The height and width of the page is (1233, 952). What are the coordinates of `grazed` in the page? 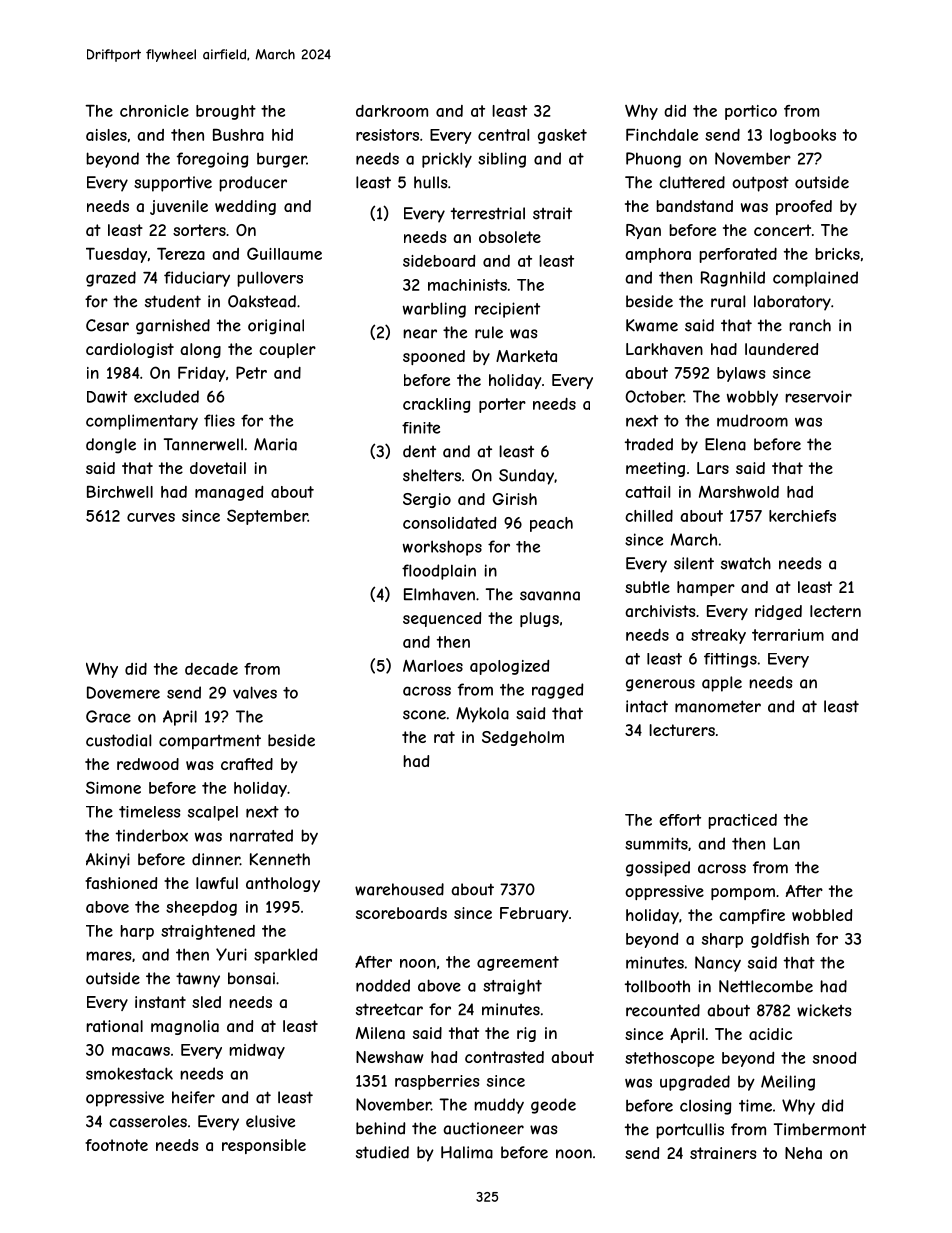 It's located at (111, 279).
